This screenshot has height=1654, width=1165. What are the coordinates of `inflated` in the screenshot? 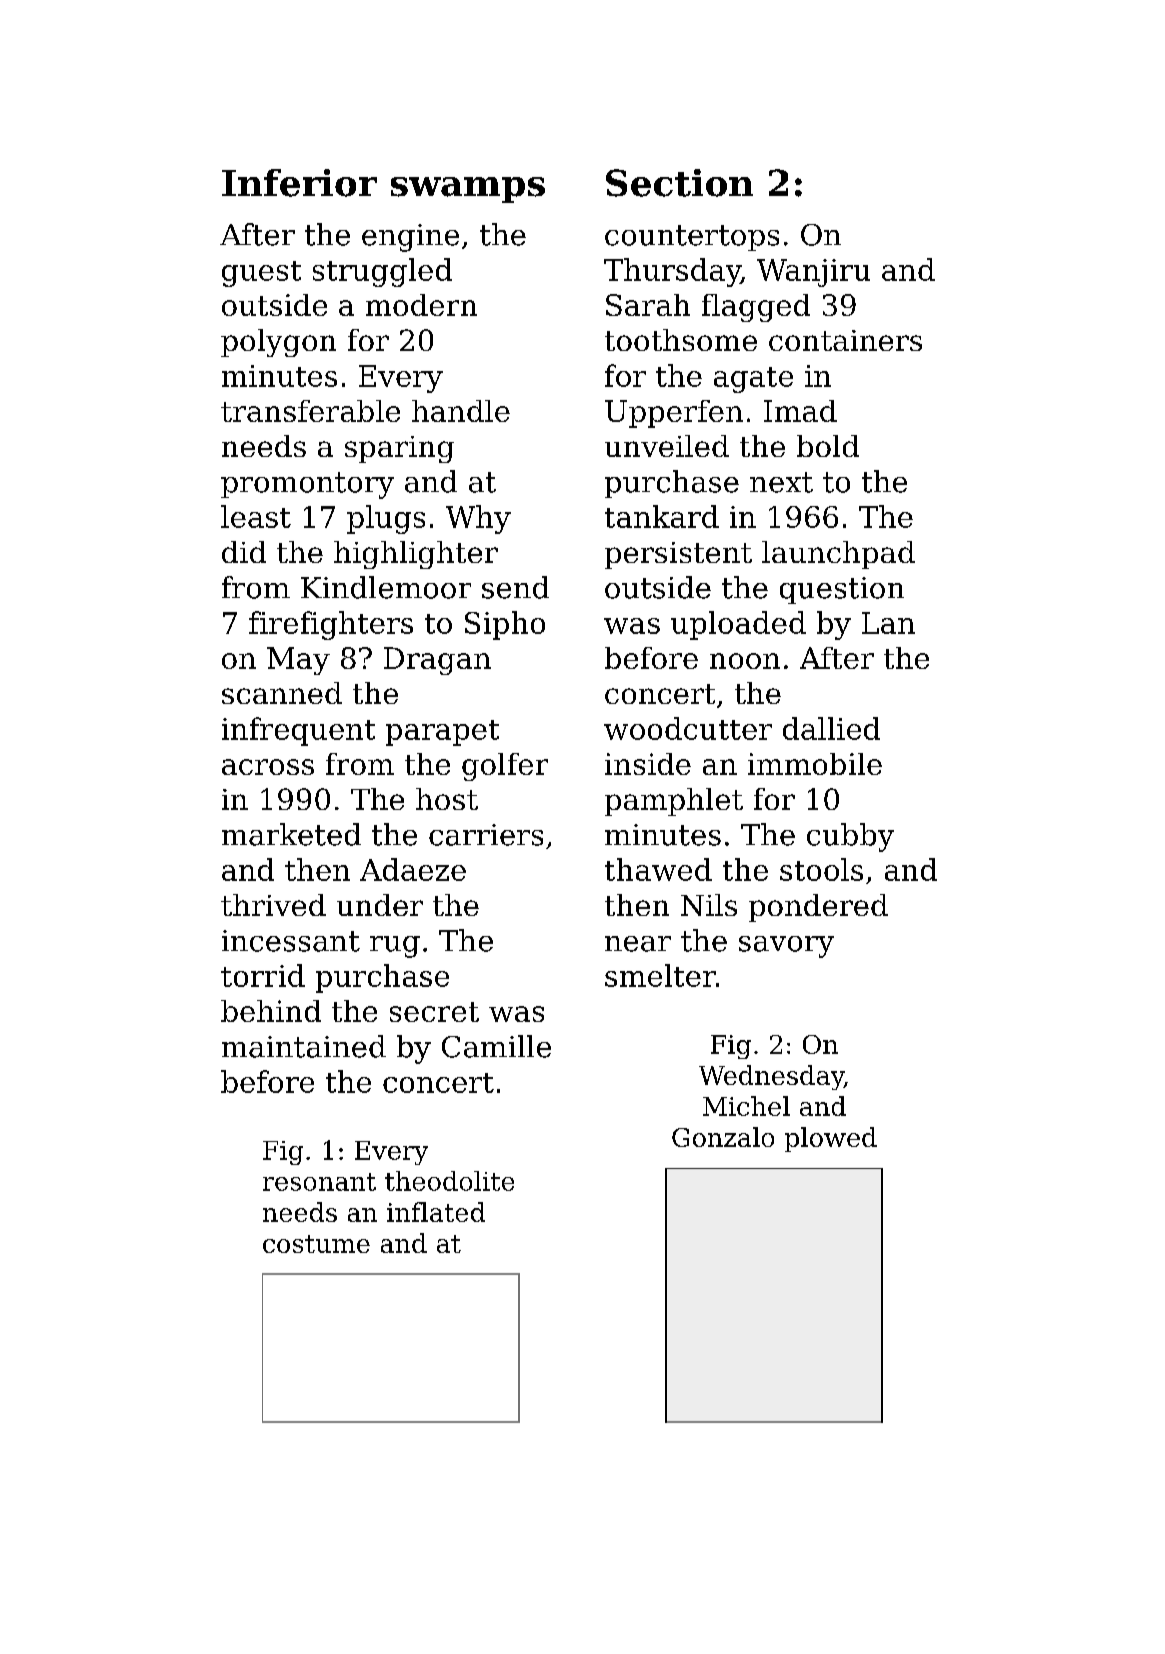 It's located at (436, 1212).
